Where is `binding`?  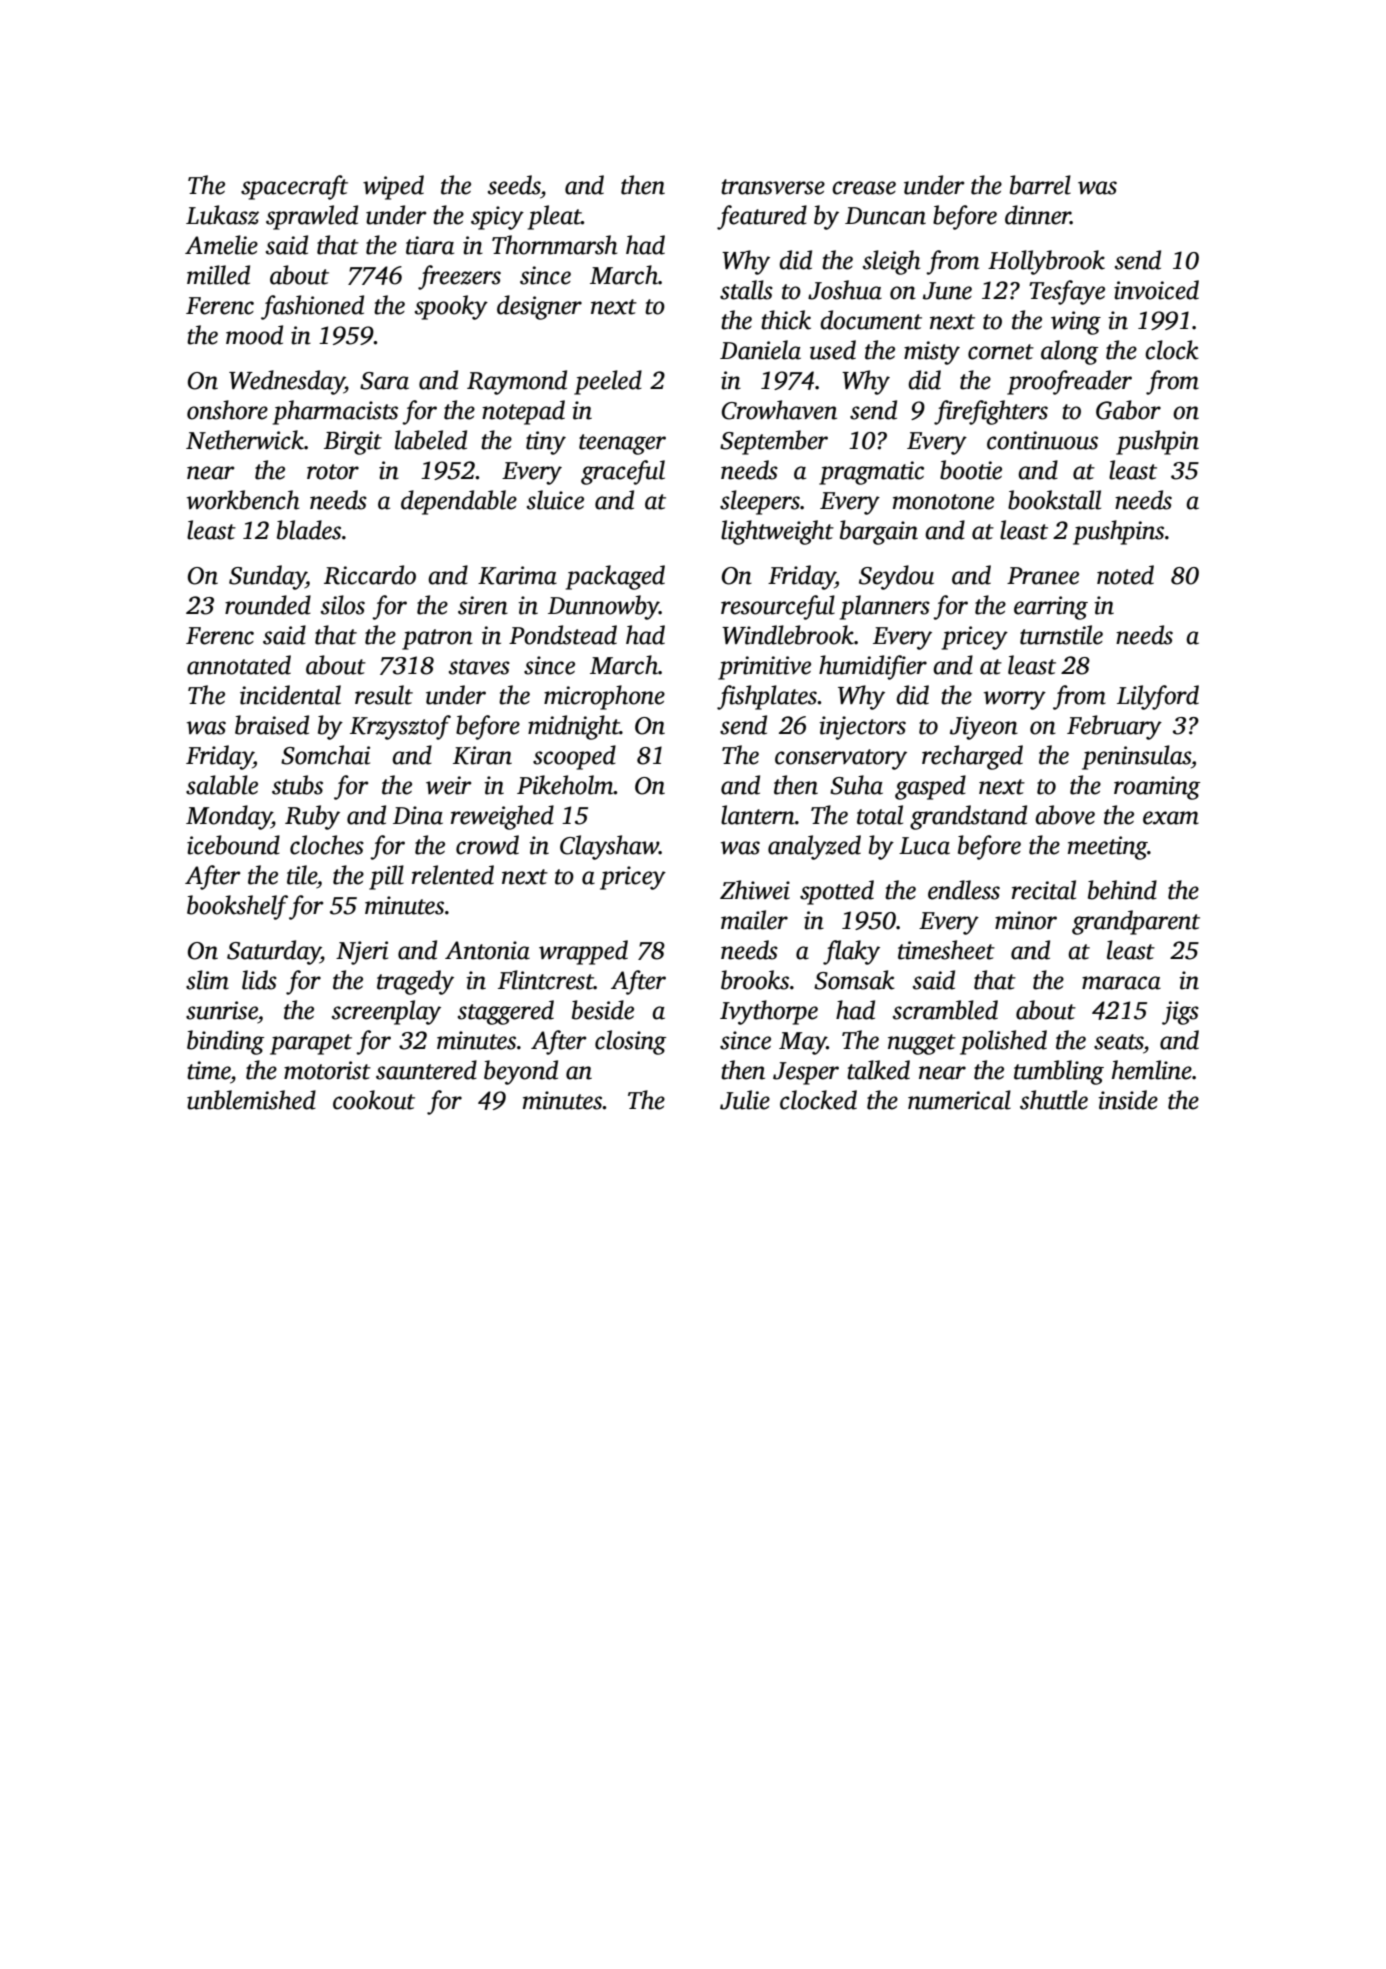 binding is located at coordinates (225, 1042).
